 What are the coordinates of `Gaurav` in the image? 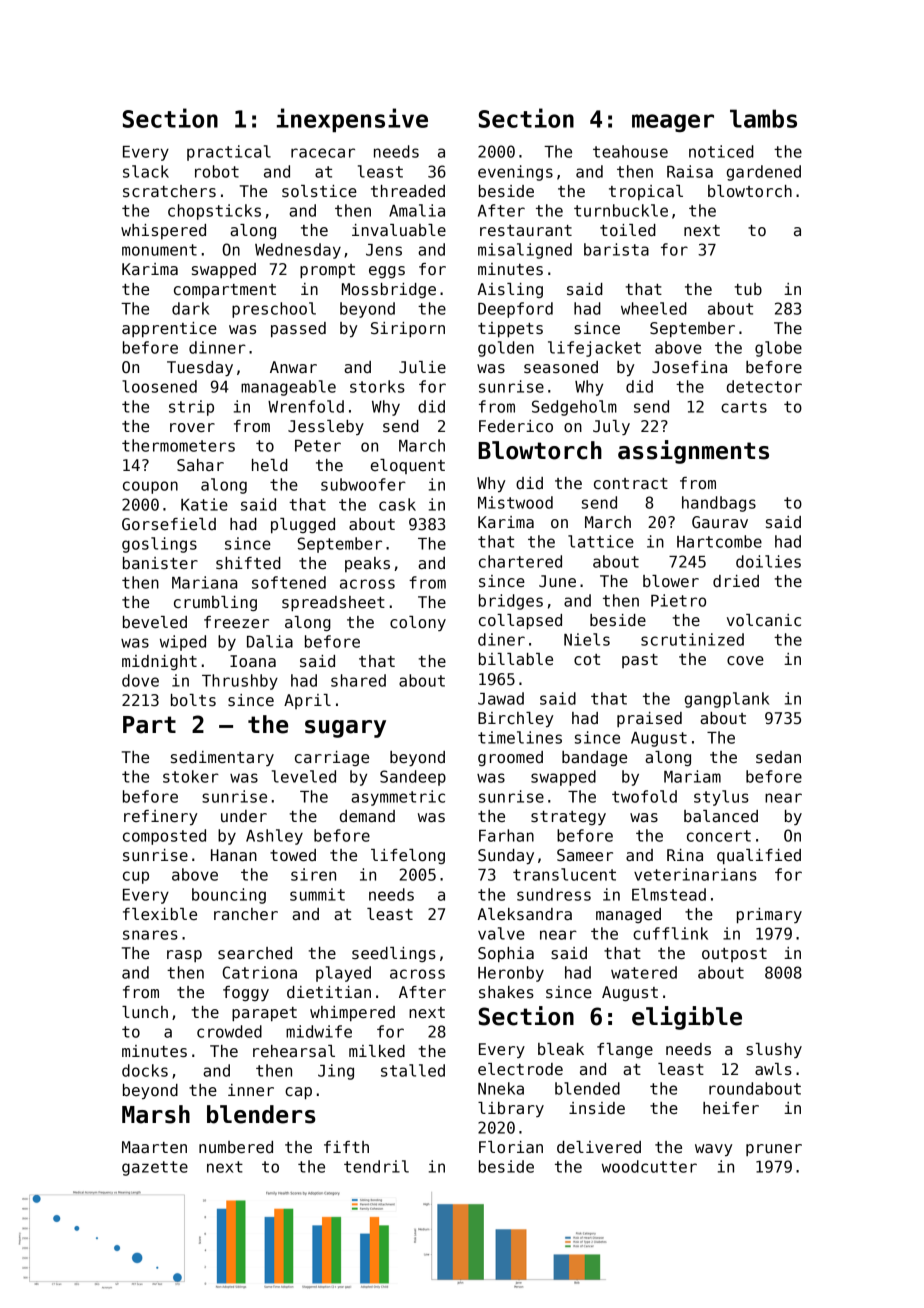 It's located at (720, 522).
